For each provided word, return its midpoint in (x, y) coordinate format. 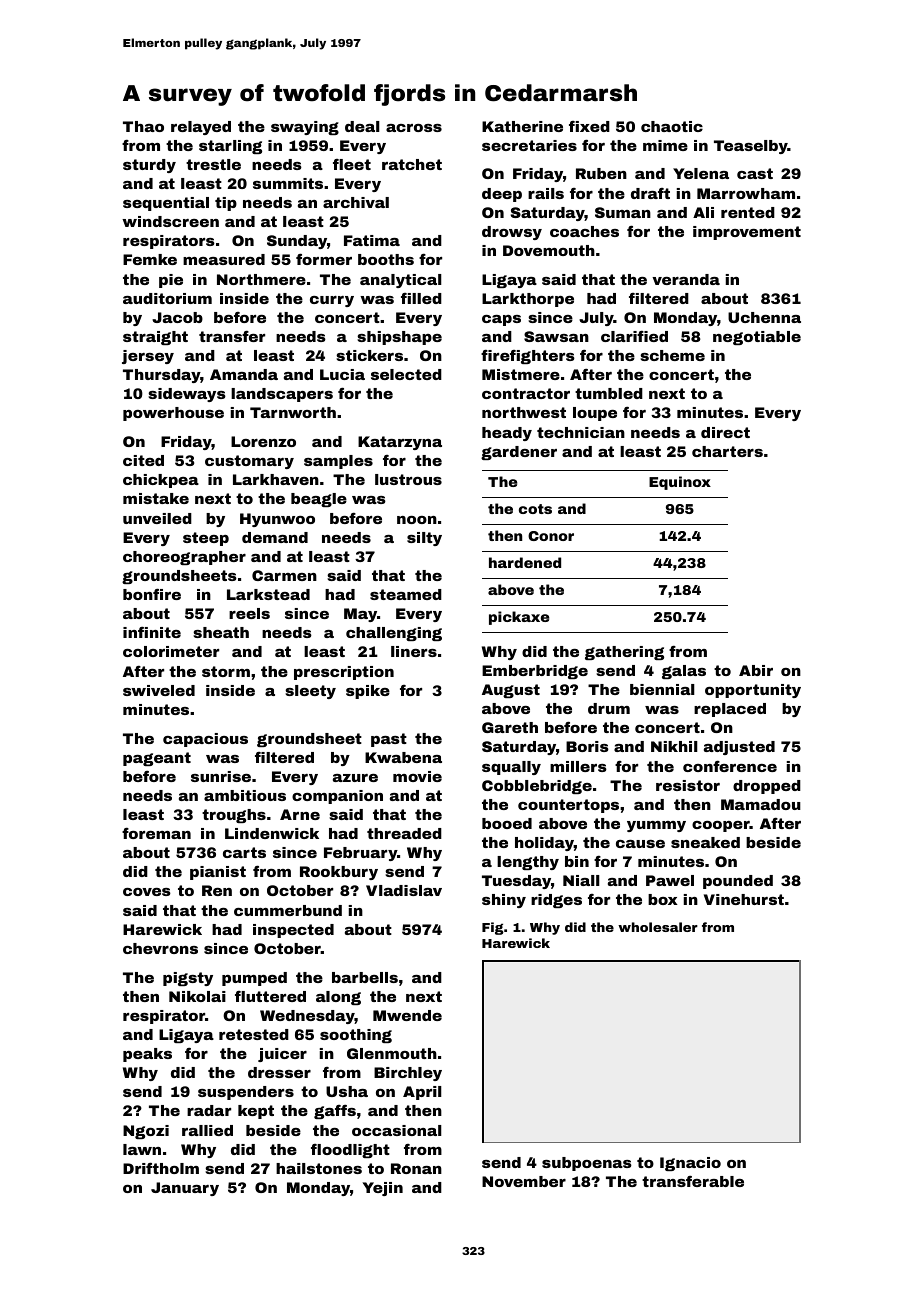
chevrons (160, 948)
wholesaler (658, 927)
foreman (156, 833)
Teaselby (751, 147)
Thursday (162, 376)
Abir (756, 670)
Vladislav (404, 890)
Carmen (284, 575)
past (389, 740)
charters (727, 451)
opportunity (753, 691)
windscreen (170, 221)
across (414, 128)
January (185, 1189)
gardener (519, 453)
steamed (406, 594)
